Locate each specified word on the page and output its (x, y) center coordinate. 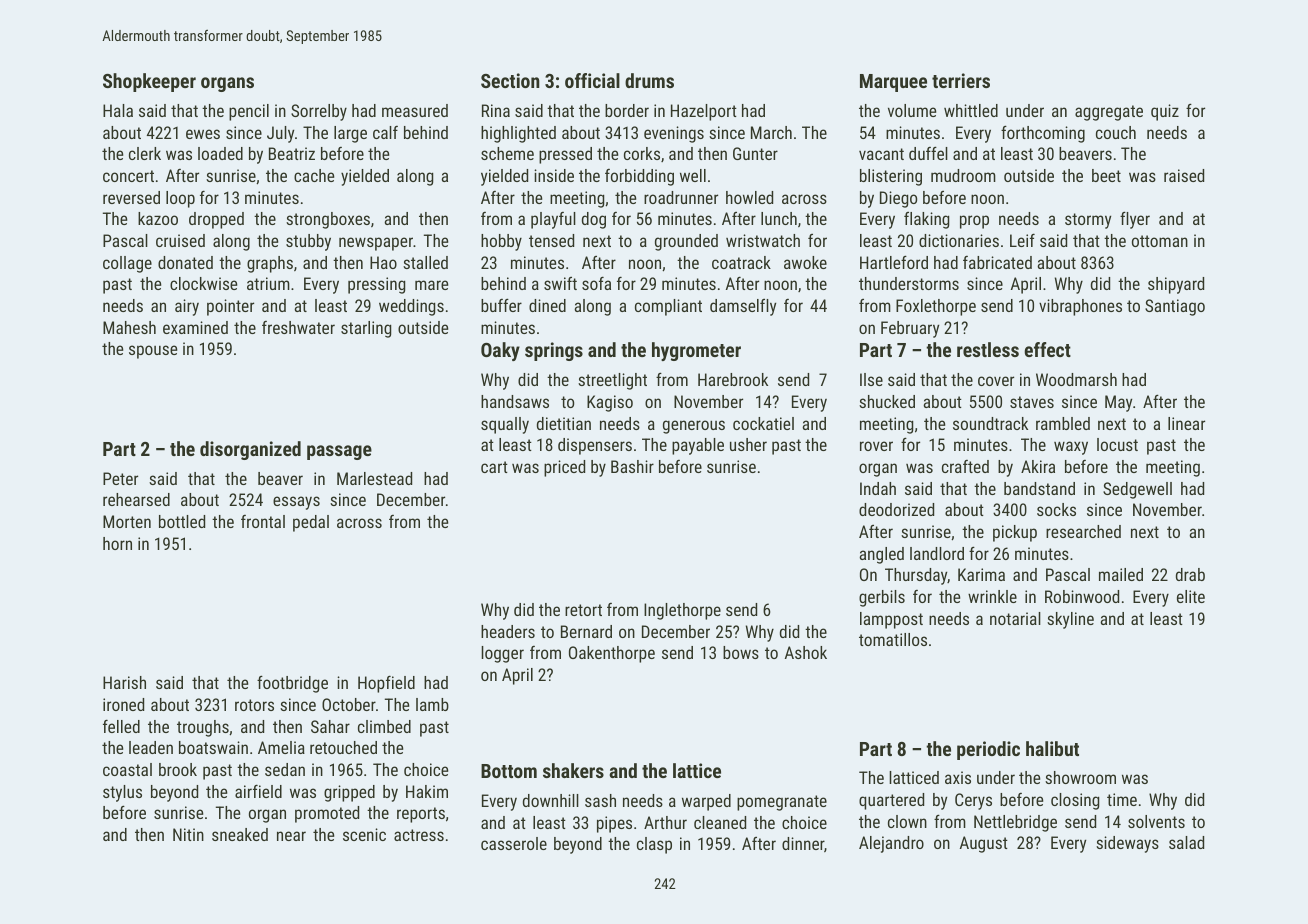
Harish (124, 682)
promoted (327, 814)
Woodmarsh (1076, 379)
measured (415, 110)
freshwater (298, 327)
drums (649, 80)
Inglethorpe (682, 611)
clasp (654, 845)
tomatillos (893, 639)
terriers (961, 80)
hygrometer (696, 351)
